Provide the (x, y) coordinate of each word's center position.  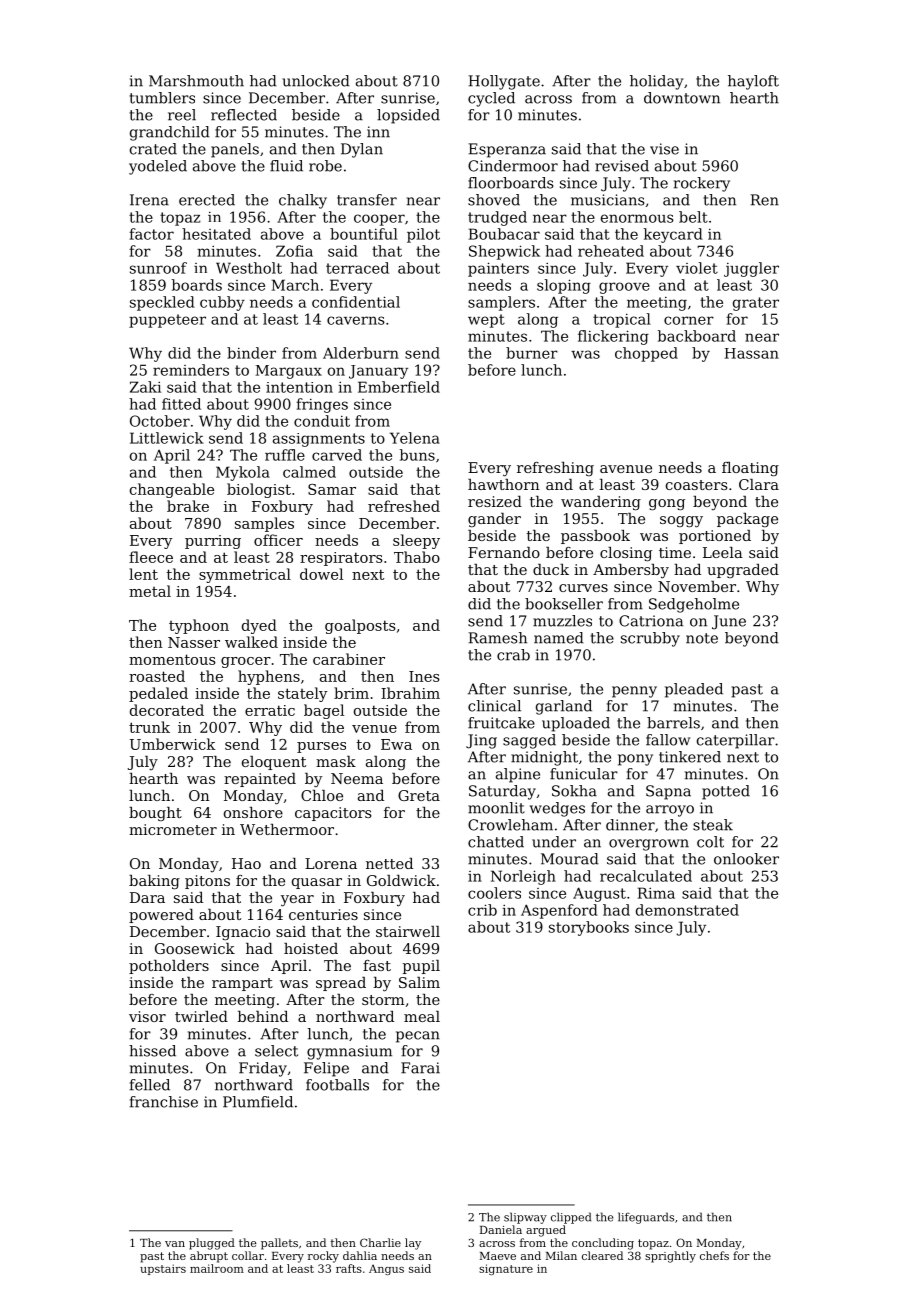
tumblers (162, 98)
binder (251, 353)
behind (262, 1016)
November (697, 586)
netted (389, 863)
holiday (656, 82)
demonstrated (687, 910)
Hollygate (504, 82)
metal (150, 591)
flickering (613, 337)
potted (726, 792)
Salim (419, 982)
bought (155, 814)
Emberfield (399, 387)
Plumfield (258, 1102)
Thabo (417, 557)
